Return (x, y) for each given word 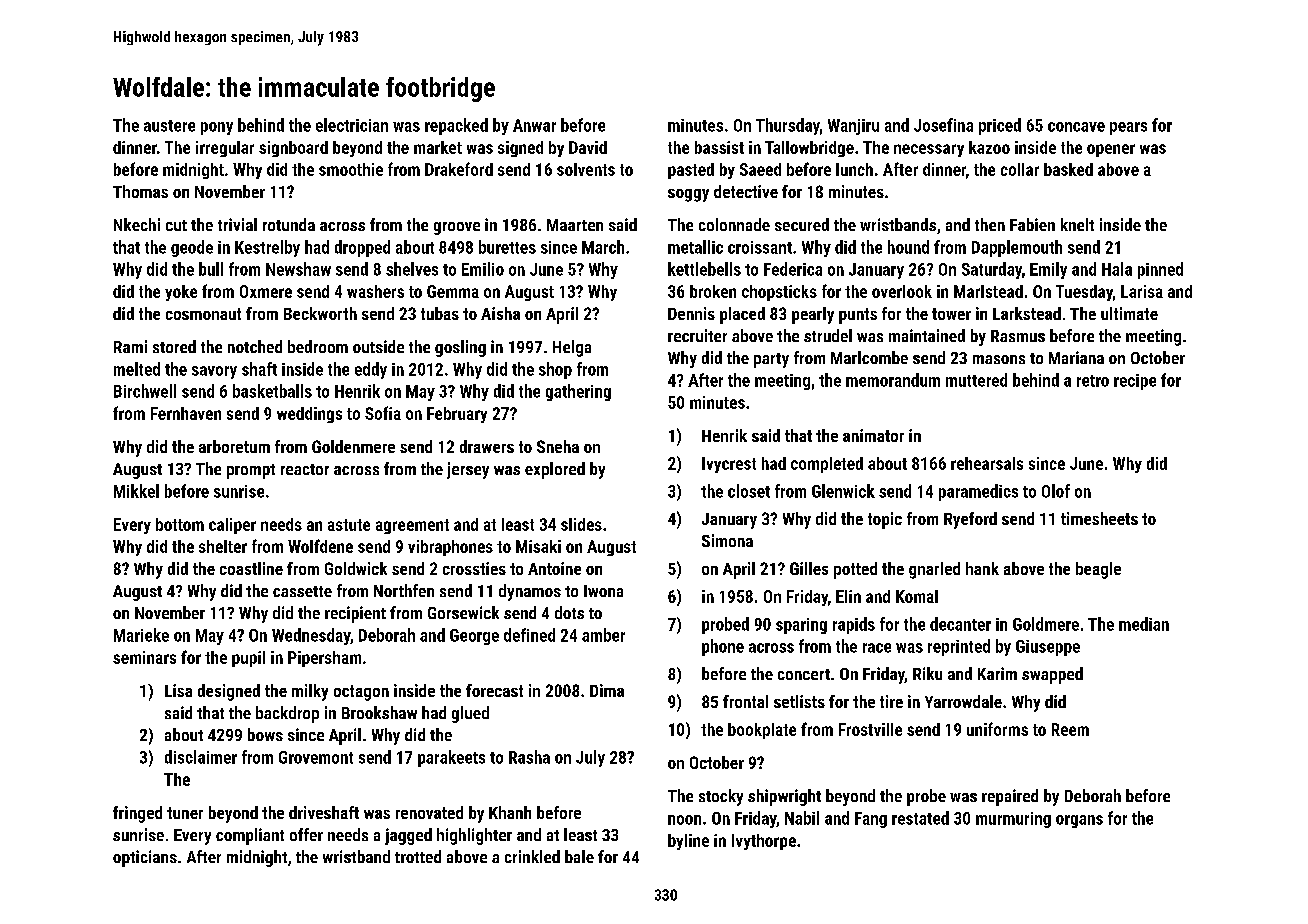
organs (1079, 821)
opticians (145, 858)
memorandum (893, 380)
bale (579, 856)
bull (211, 269)
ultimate (1129, 313)
